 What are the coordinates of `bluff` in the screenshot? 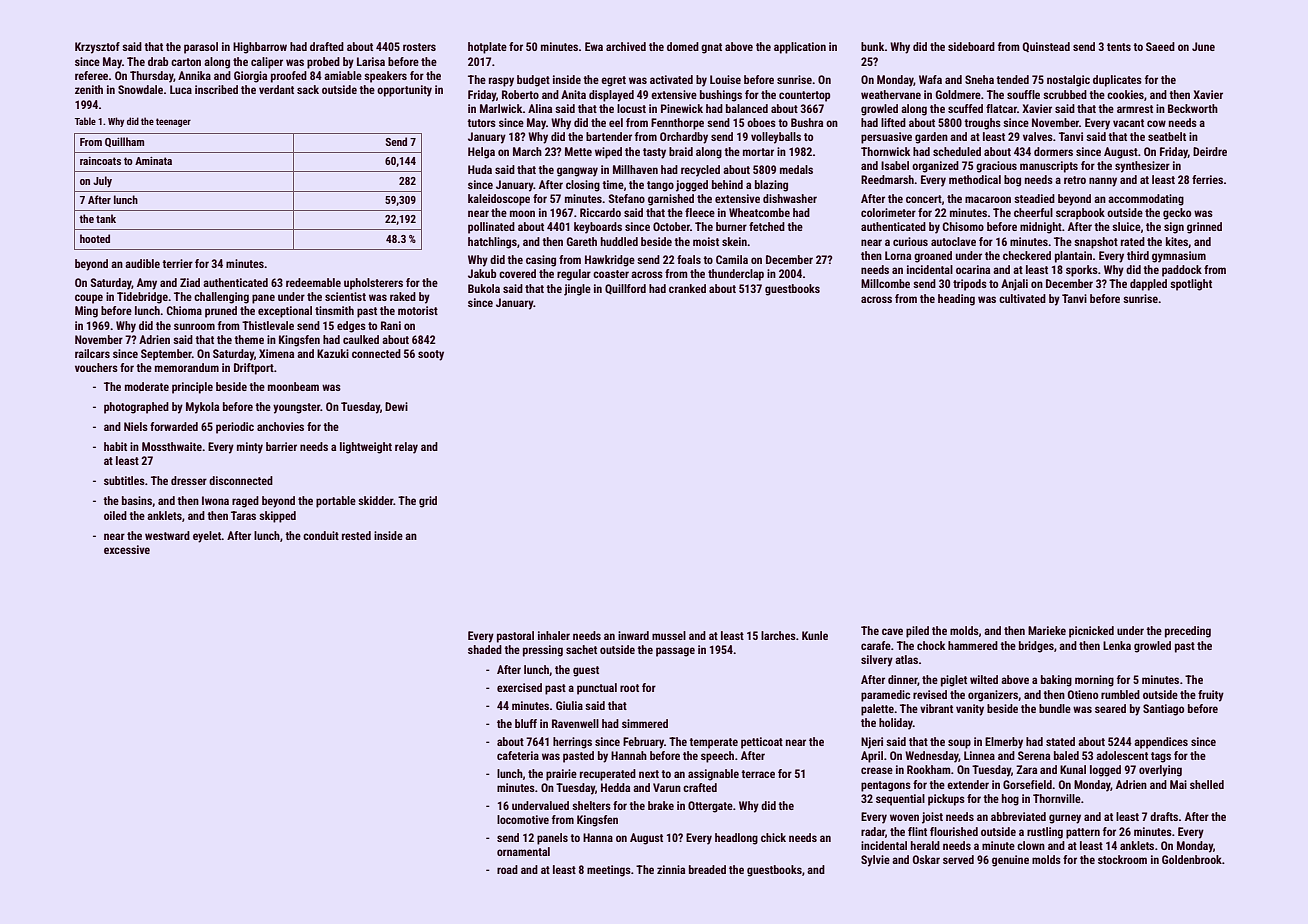 It's located at (526, 723).
